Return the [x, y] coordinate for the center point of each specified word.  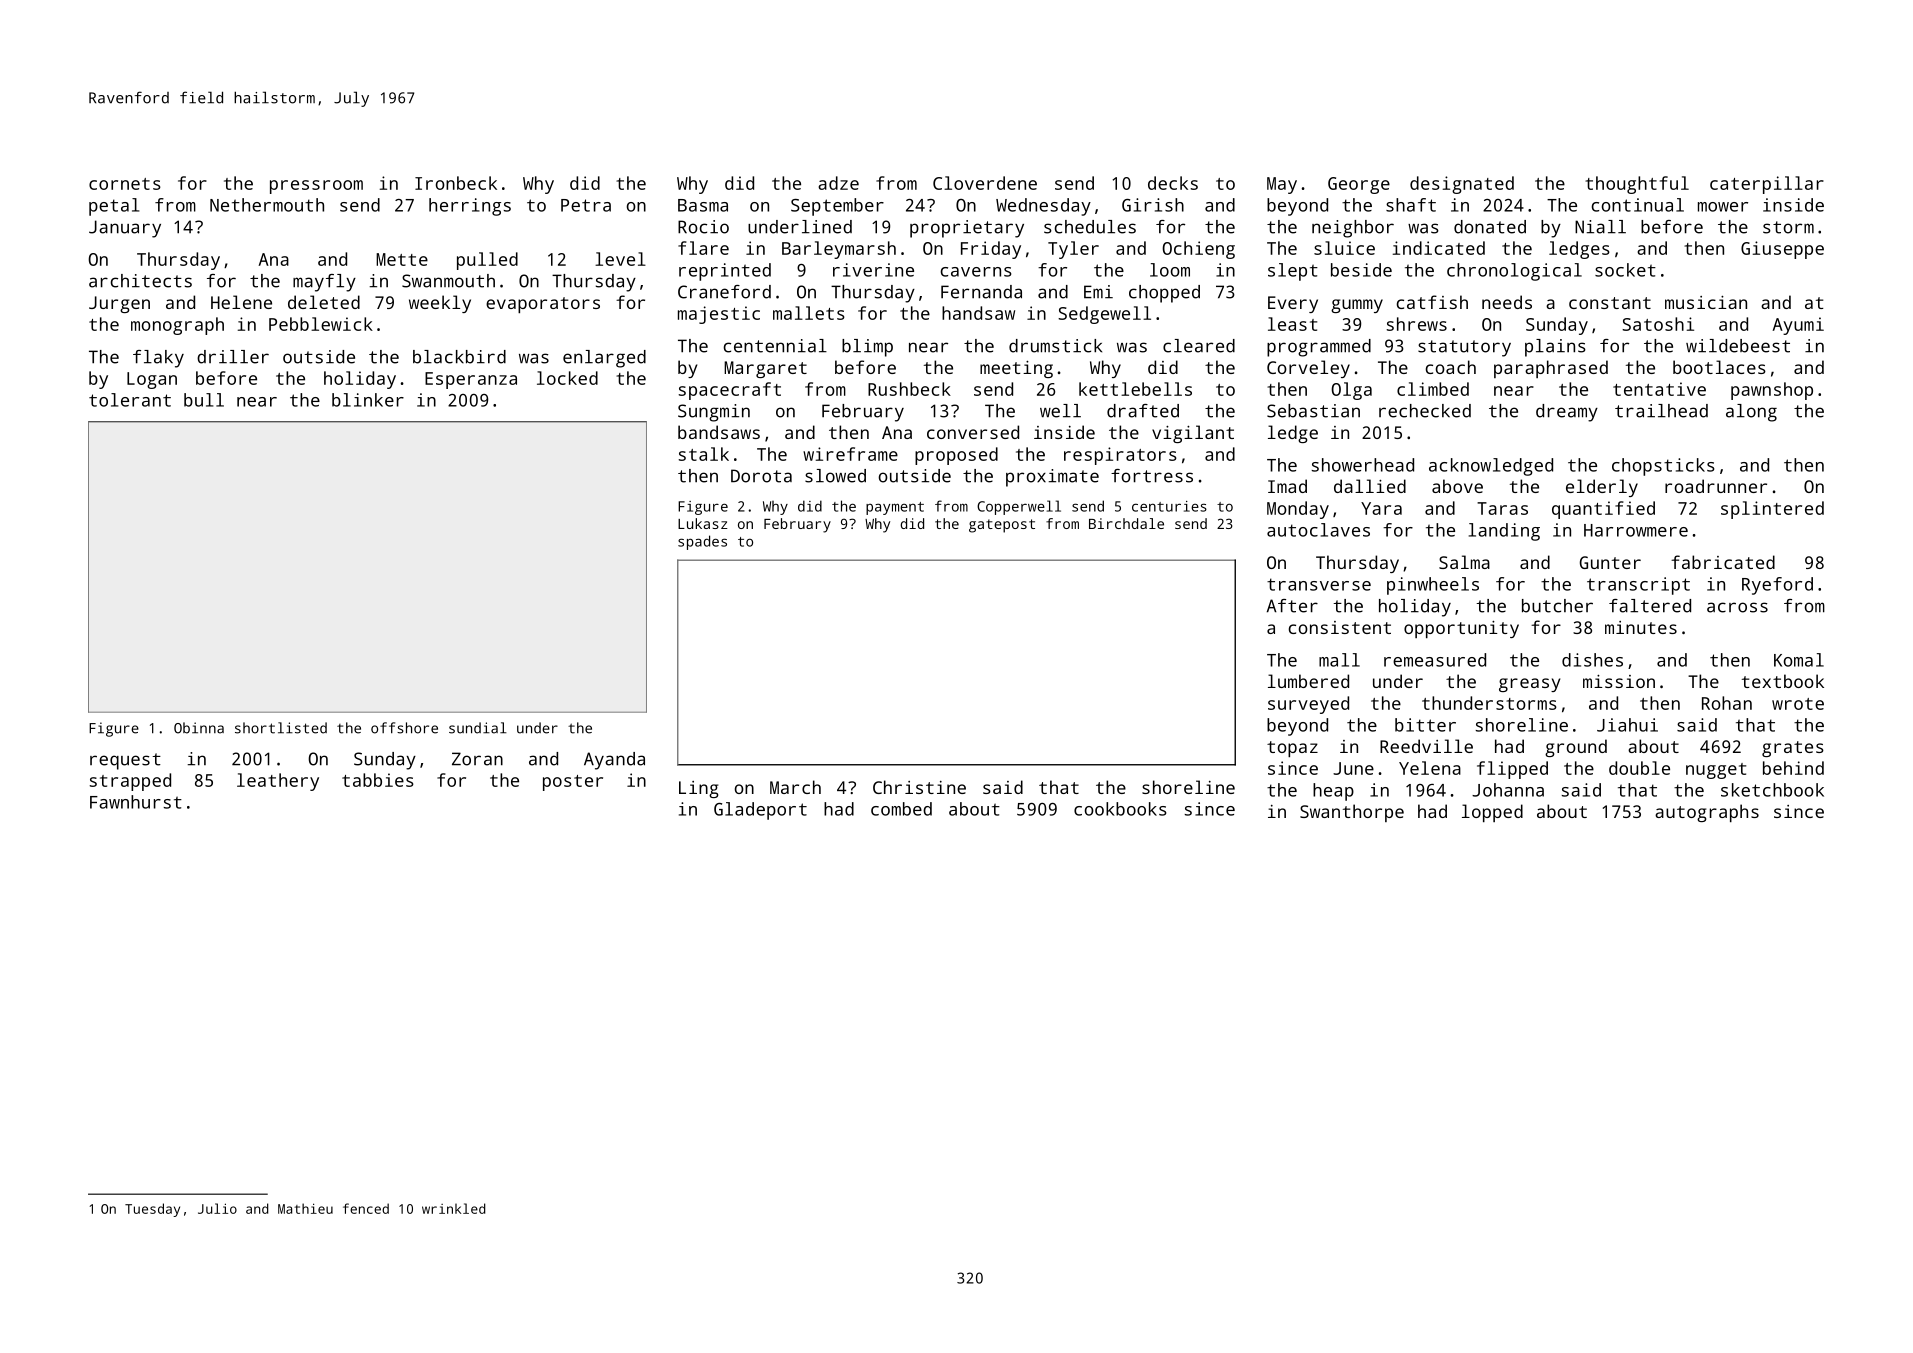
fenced [366, 1208]
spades [702, 542]
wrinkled [454, 1208]
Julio [217, 1208]
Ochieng [1198, 250]
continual [1638, 205]
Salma [1464, 562]
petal [114, 207]
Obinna [199, 728]
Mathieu [305, 1208]
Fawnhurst [136, 802]
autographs [1707, 813]
